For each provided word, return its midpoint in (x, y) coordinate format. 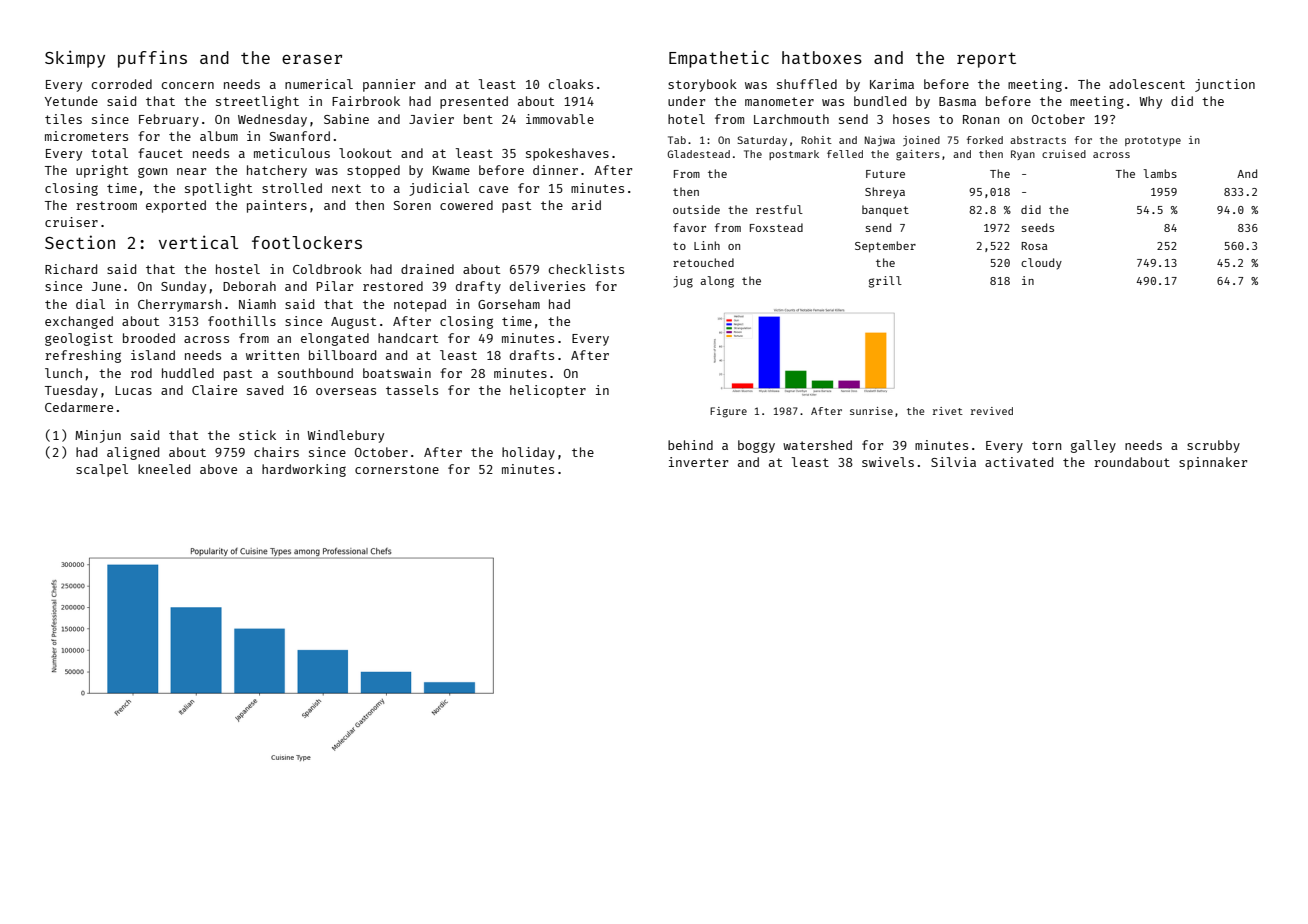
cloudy (1041, 264)
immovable (560, 119)
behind (690, 445)
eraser (312, 59)
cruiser (71, 222)
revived (992, 411)
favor (689, 227)
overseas (346, 391)
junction (1225, 85)
